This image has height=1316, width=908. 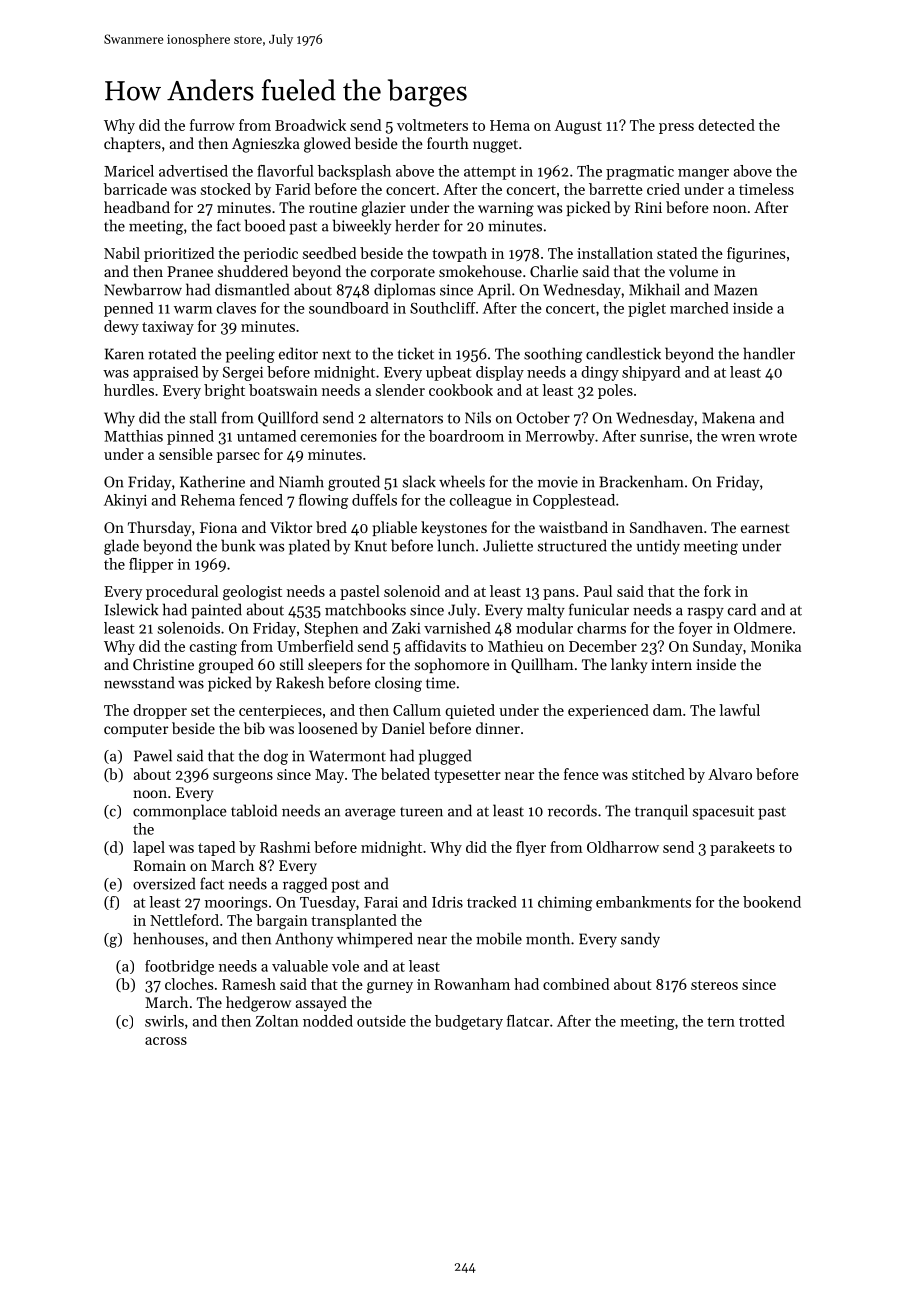 What do you see at coordinates (149, 848) in the image?
I see `lapel` at bounding box center [149, 848].
